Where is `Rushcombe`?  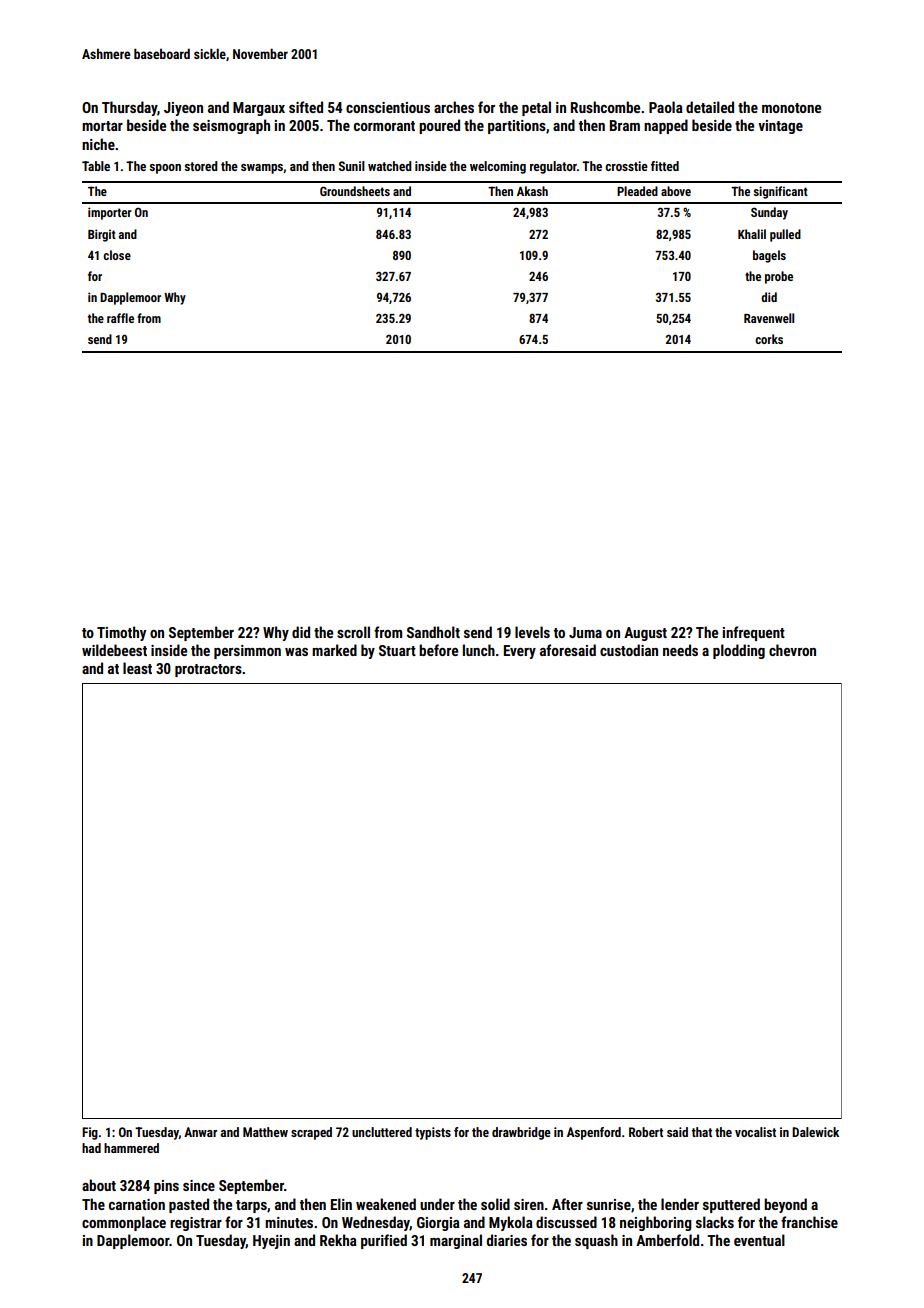 Rushcombe is located at coordinates (605, 107).
